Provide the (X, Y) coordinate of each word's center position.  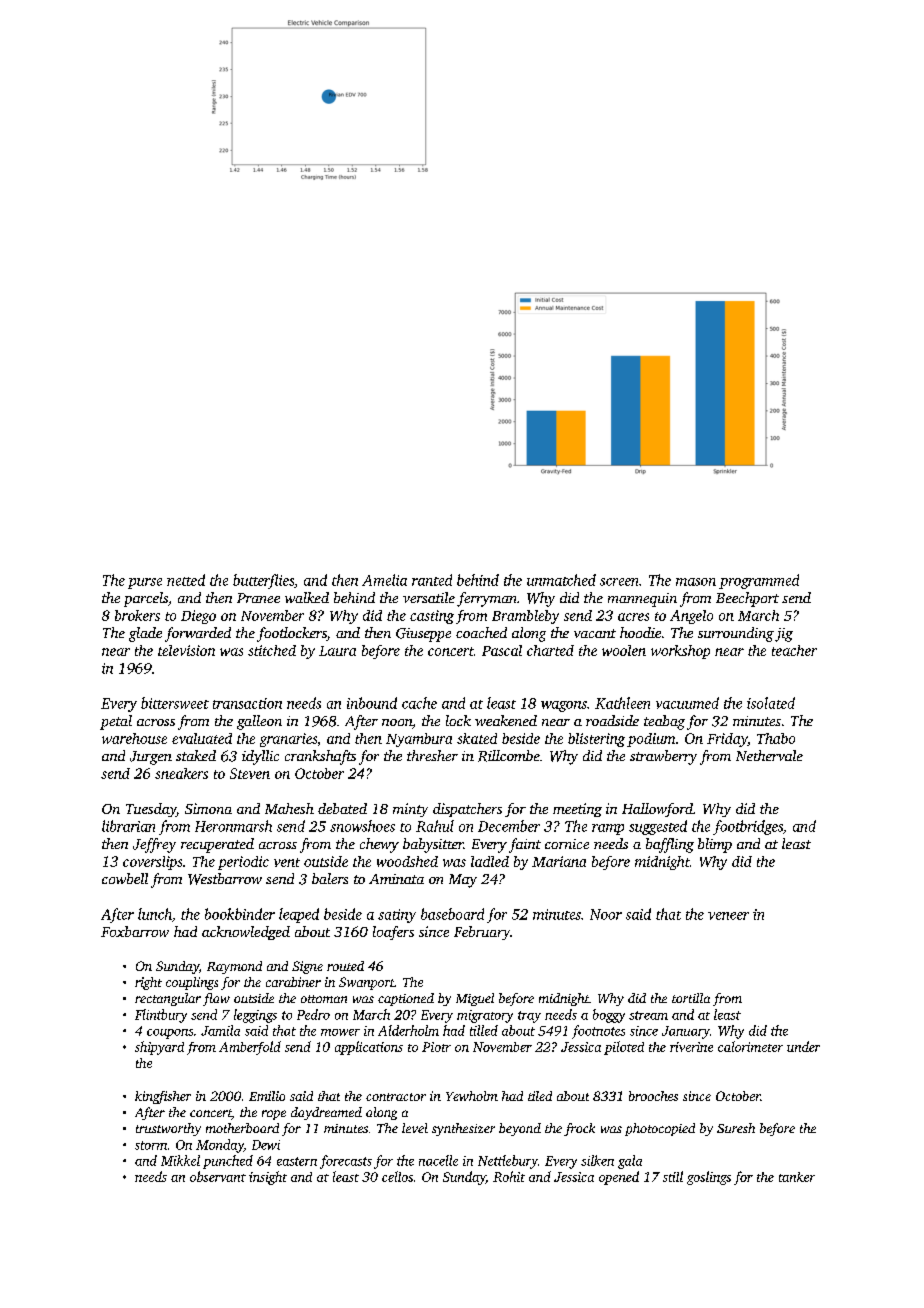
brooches (653, 1096)
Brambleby (525, 617)
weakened (506, 720)
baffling (670, 845)
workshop (680, 652)
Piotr (436, 1047)
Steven (250, 773)
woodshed (407, 861)
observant (218, 1176)
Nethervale (769, 755)
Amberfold (250, 1048)
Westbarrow (225, 879)
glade (145, 634)
